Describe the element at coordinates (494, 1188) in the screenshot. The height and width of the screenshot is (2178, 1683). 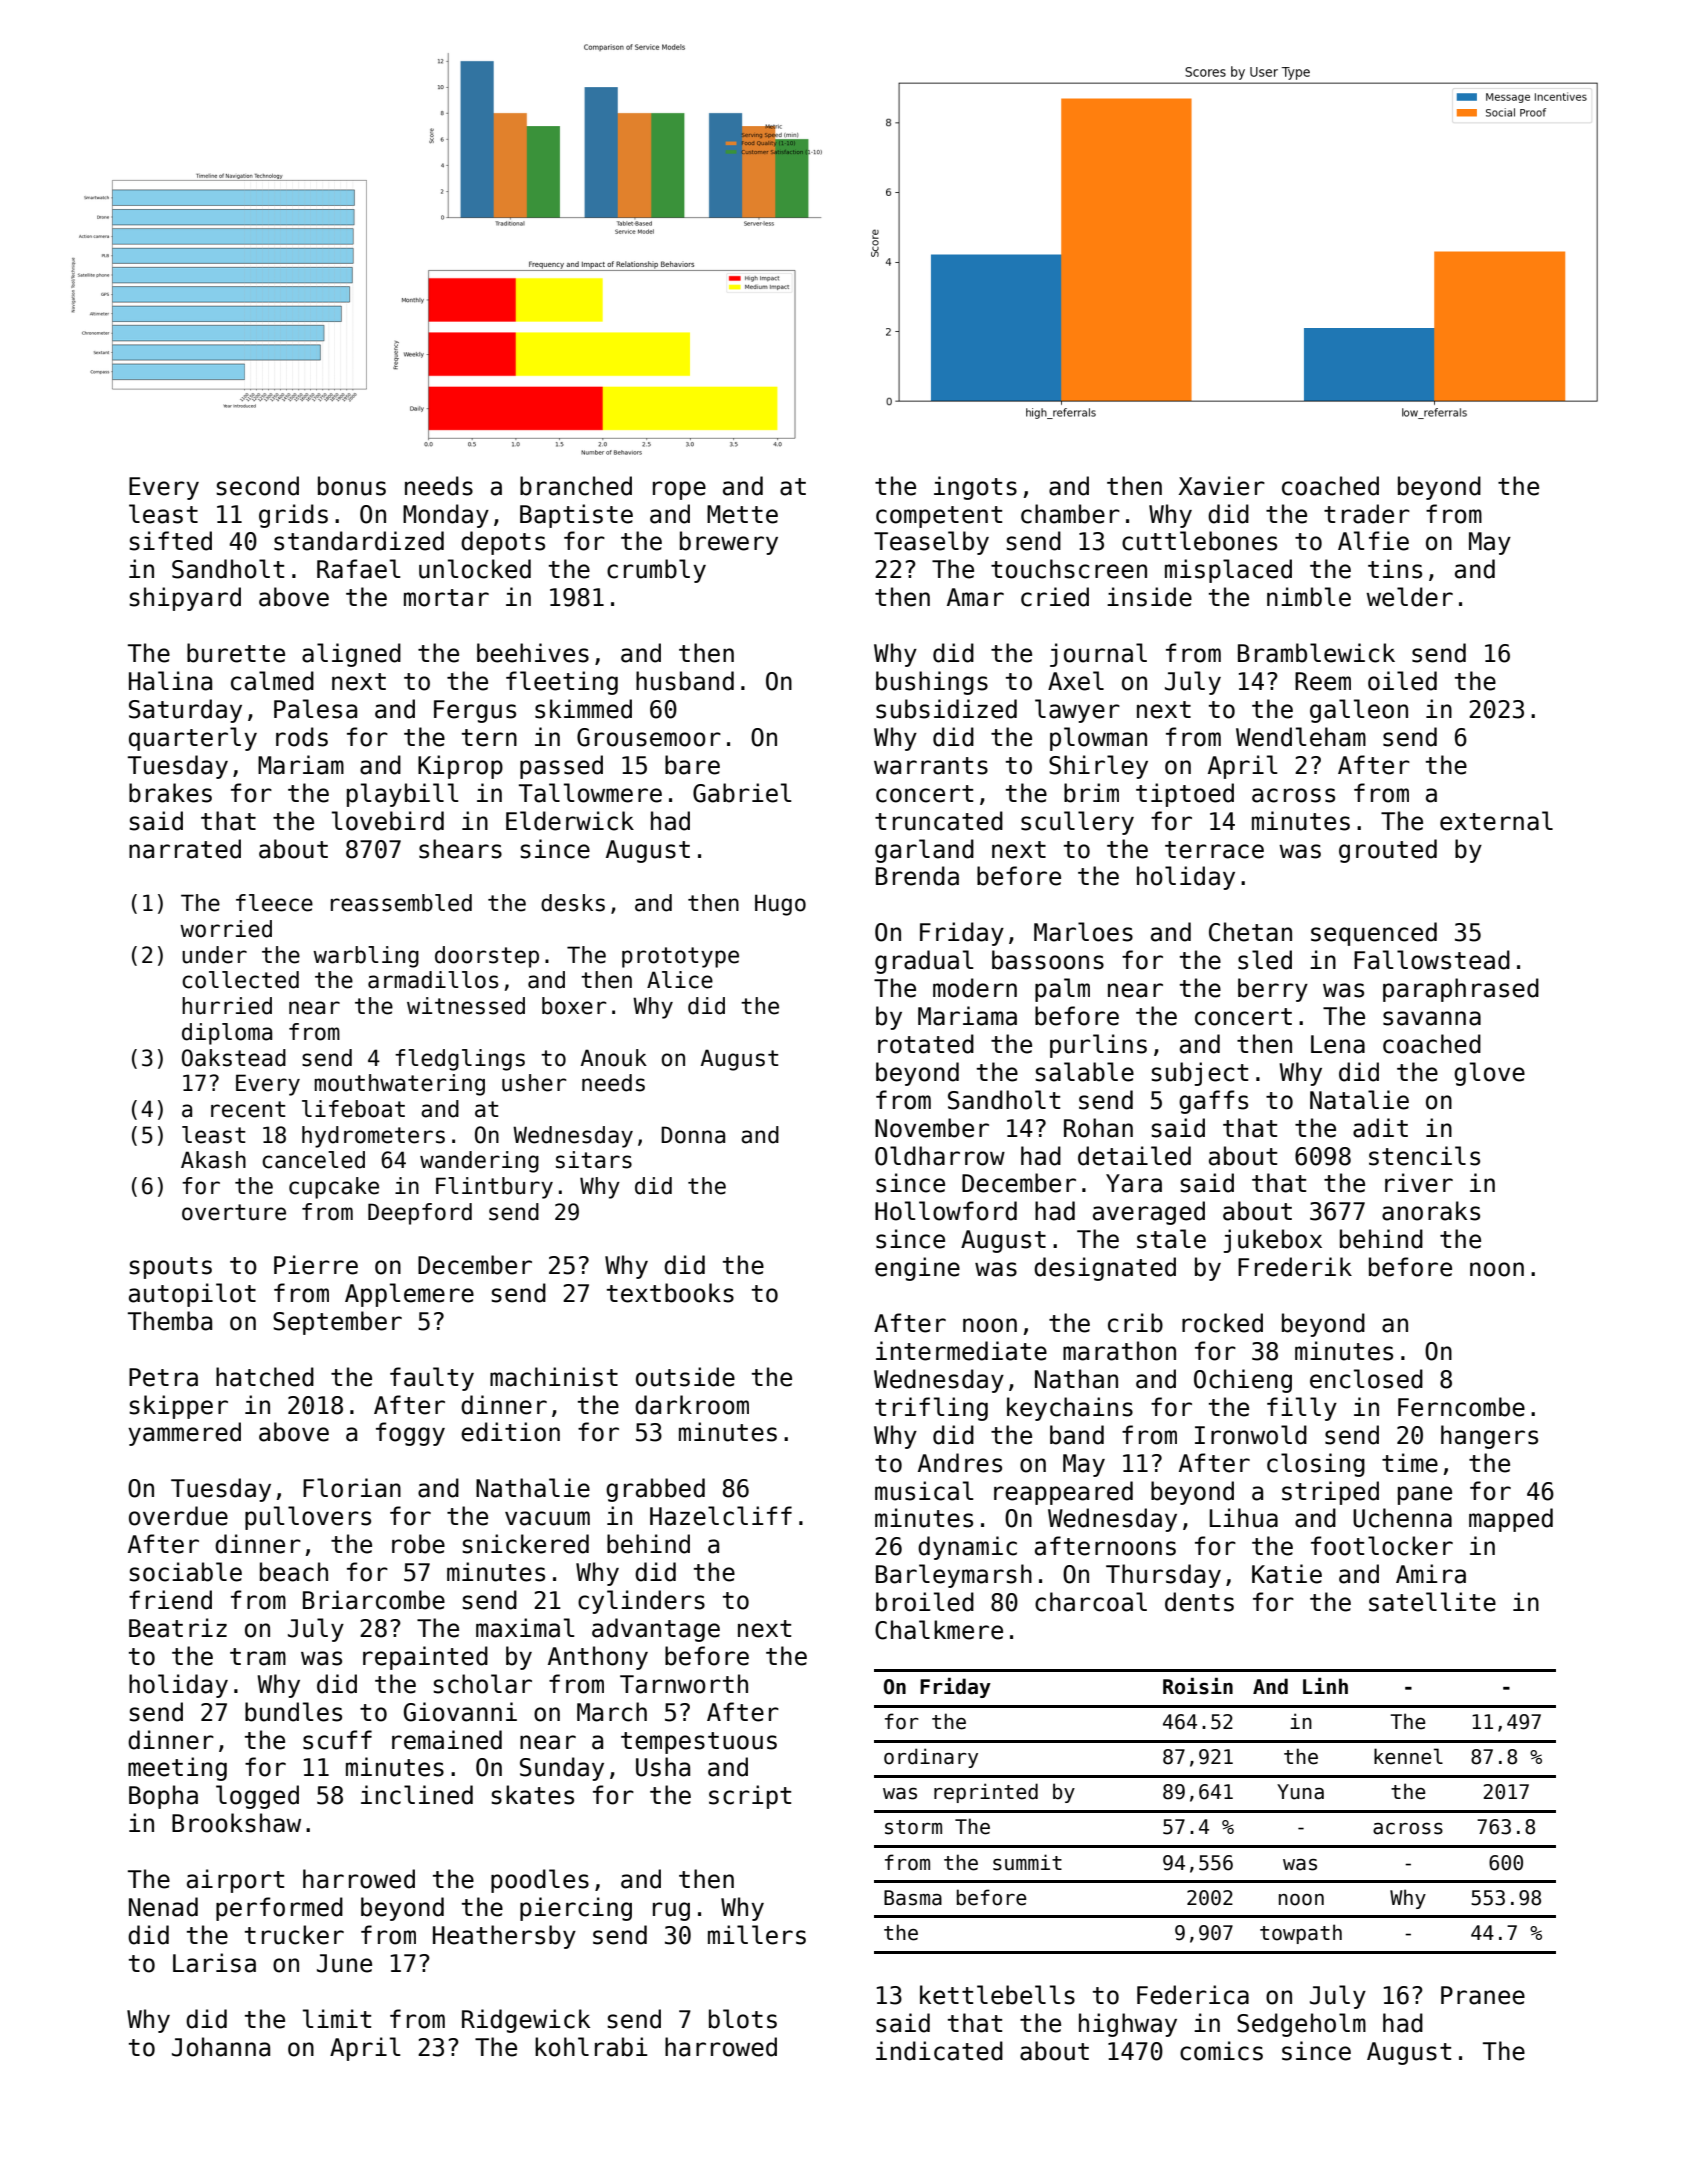
I see `Flintbury` at that location.
